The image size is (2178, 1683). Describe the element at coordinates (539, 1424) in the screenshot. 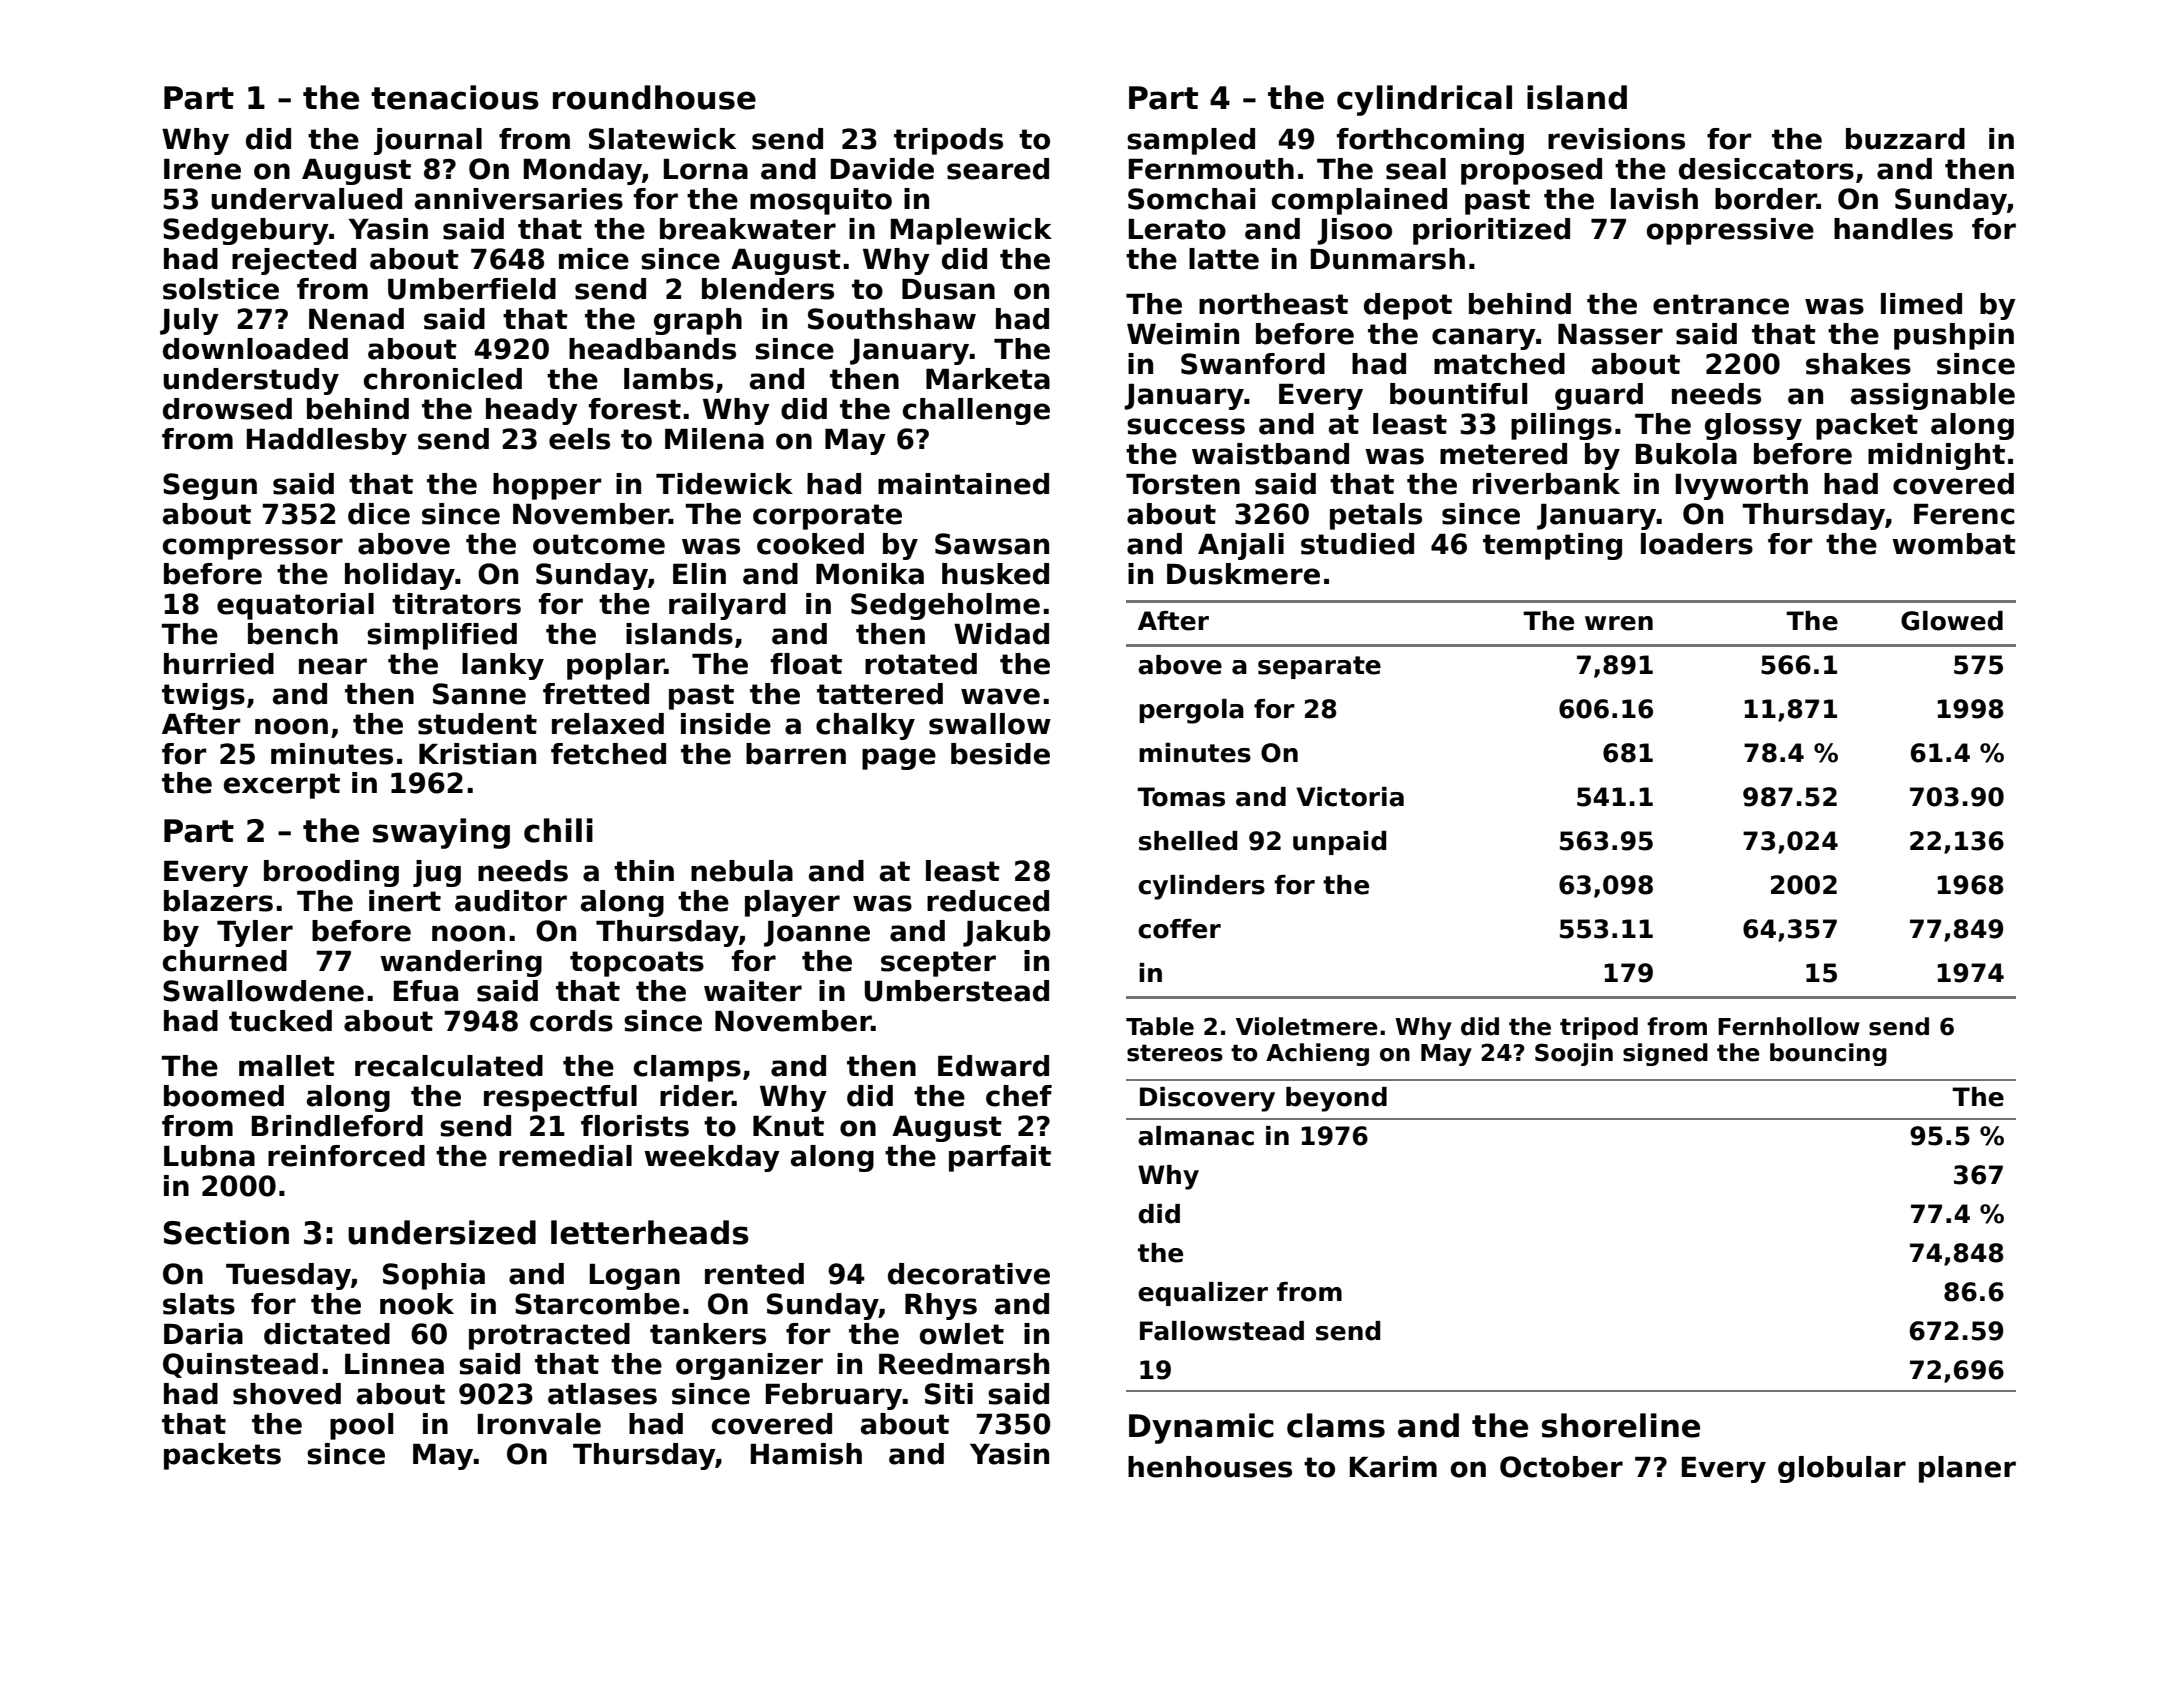

I see `Ironvale` at that location.
